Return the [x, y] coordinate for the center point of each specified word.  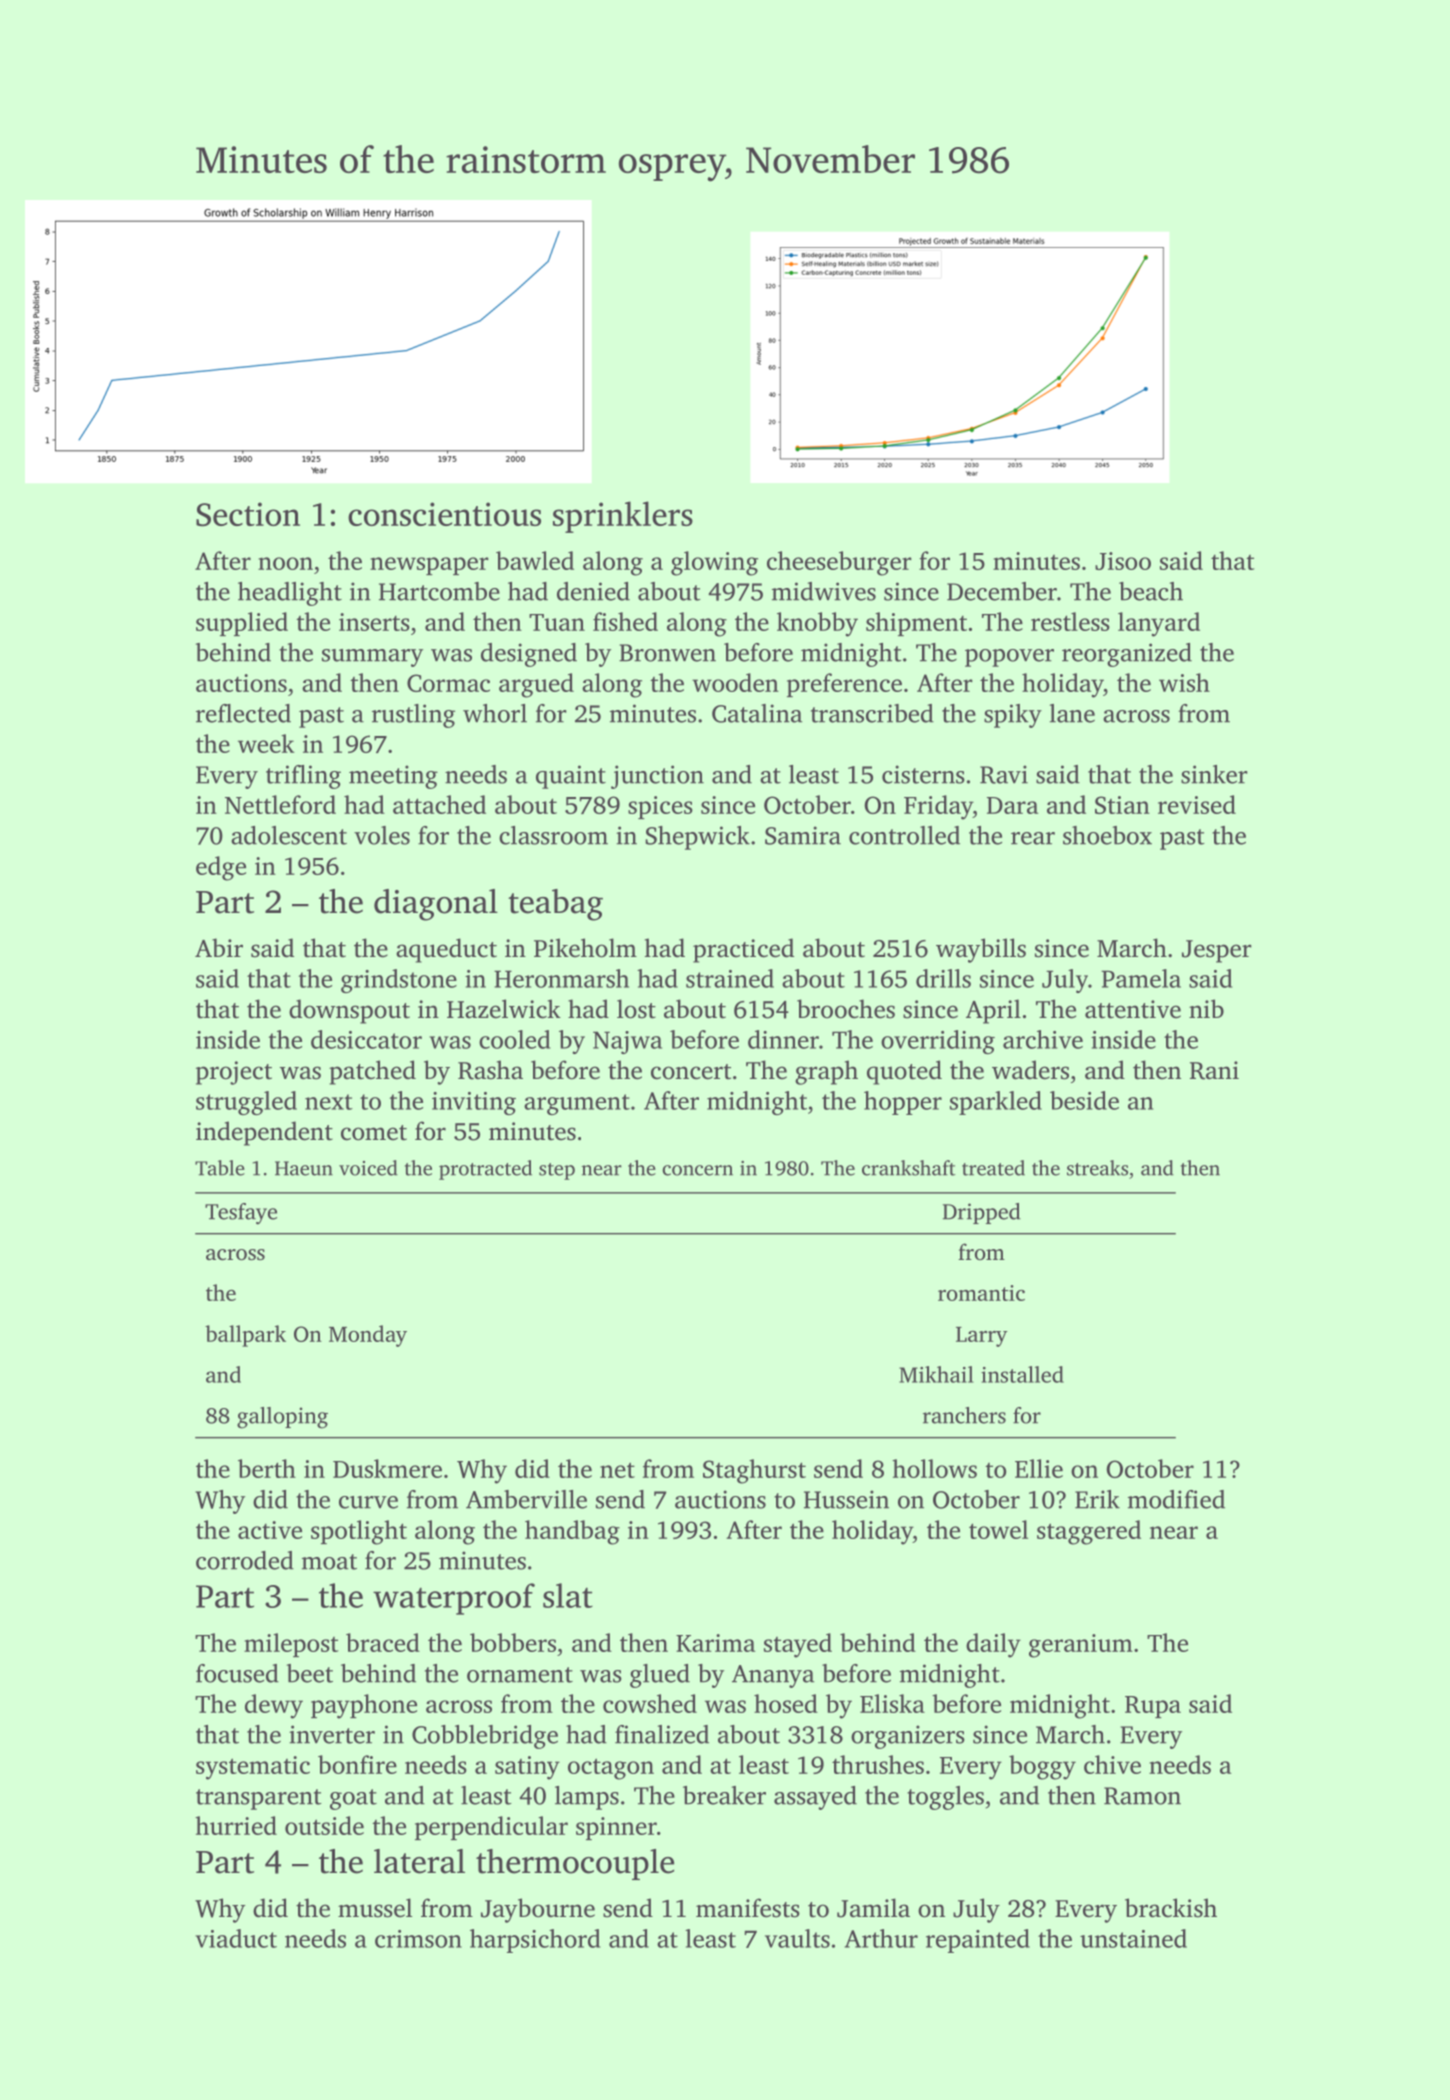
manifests [748, 1908]
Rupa [1153, 1707]
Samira [803, 835]
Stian [1122, 805]
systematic [253, 1768]
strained [730, 978]
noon [285, 563]
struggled [246, 1103]
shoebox [1107, 835]
